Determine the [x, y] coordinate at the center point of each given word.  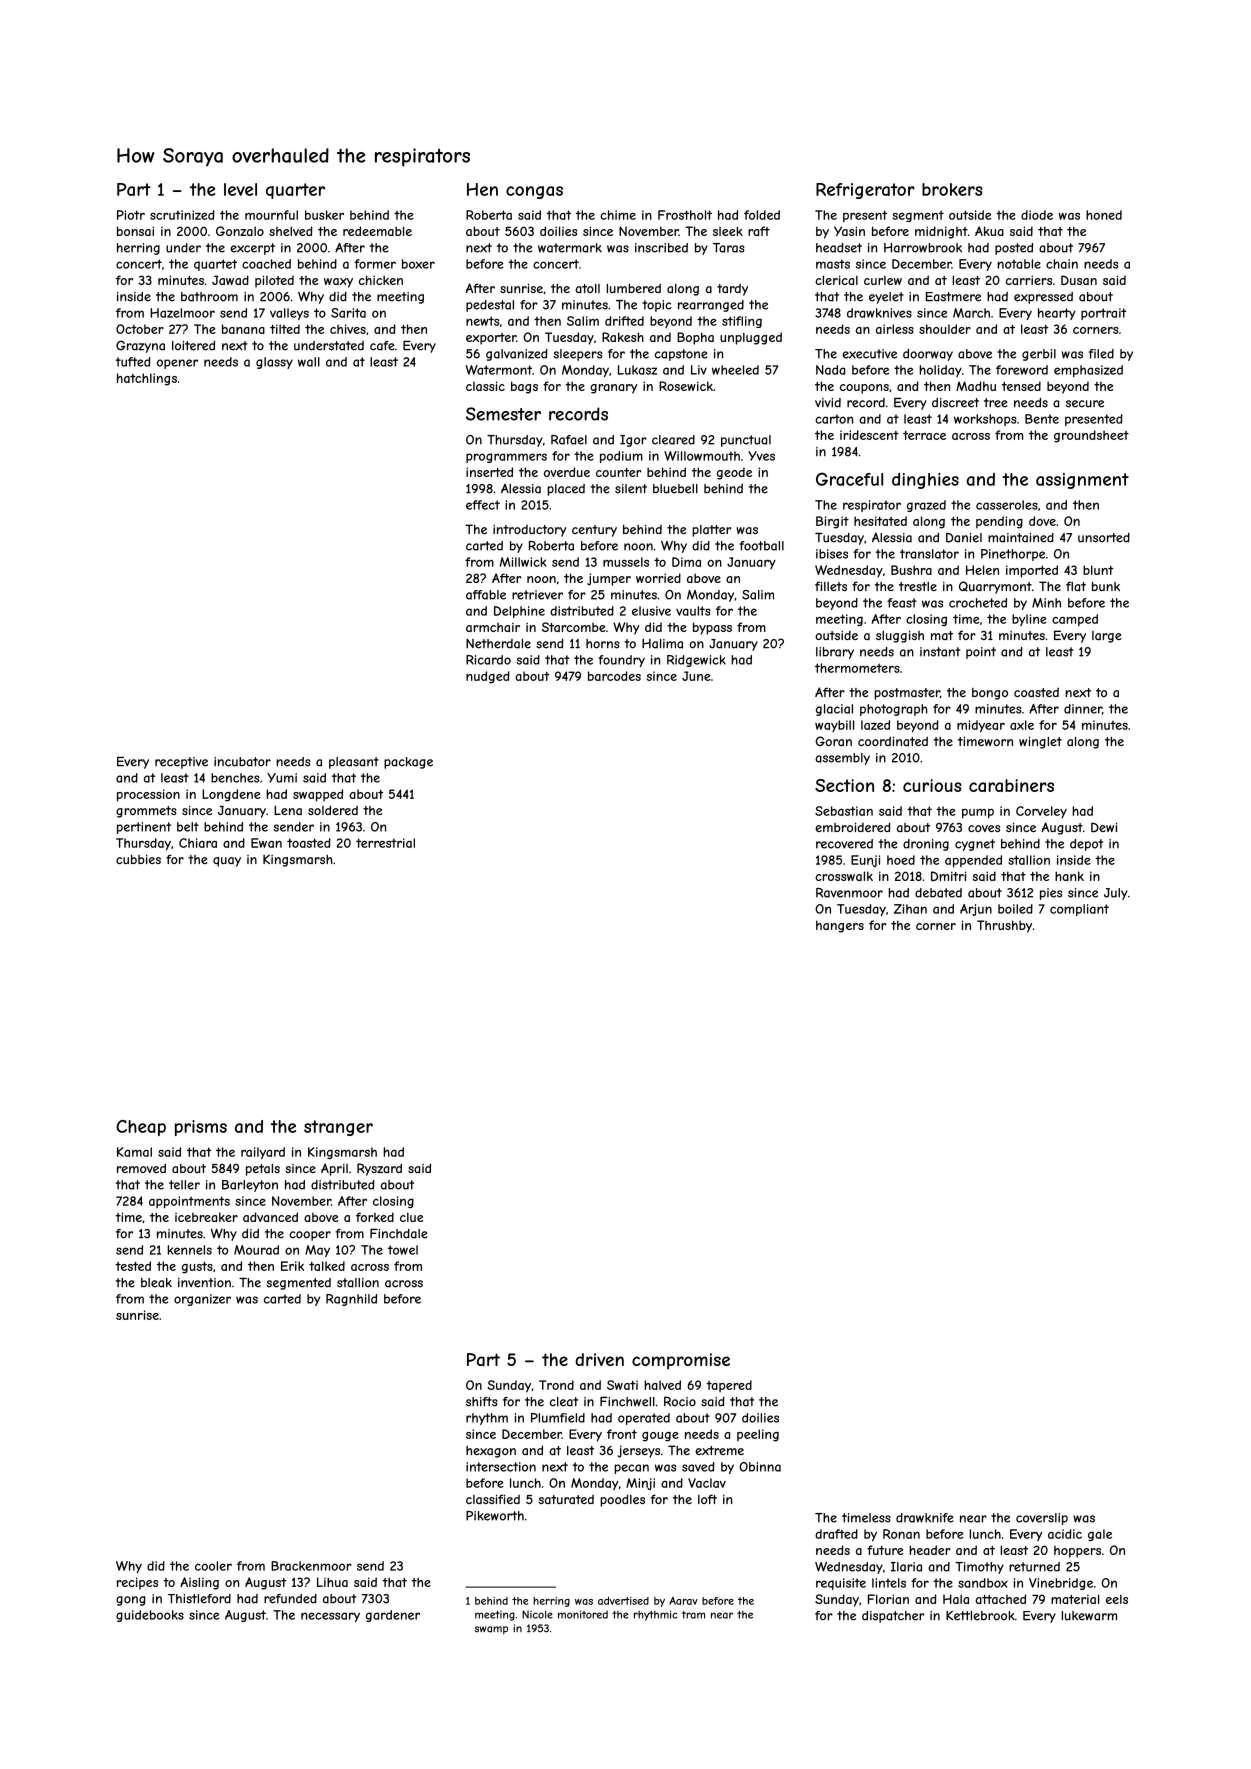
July [1116, 894]
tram [693, 1615]
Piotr [131, 215]
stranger [338, 1128]
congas [534, 192]
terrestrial [385, 843]
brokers [952, 189]
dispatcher [893, 1617]
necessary [330, 1617]
